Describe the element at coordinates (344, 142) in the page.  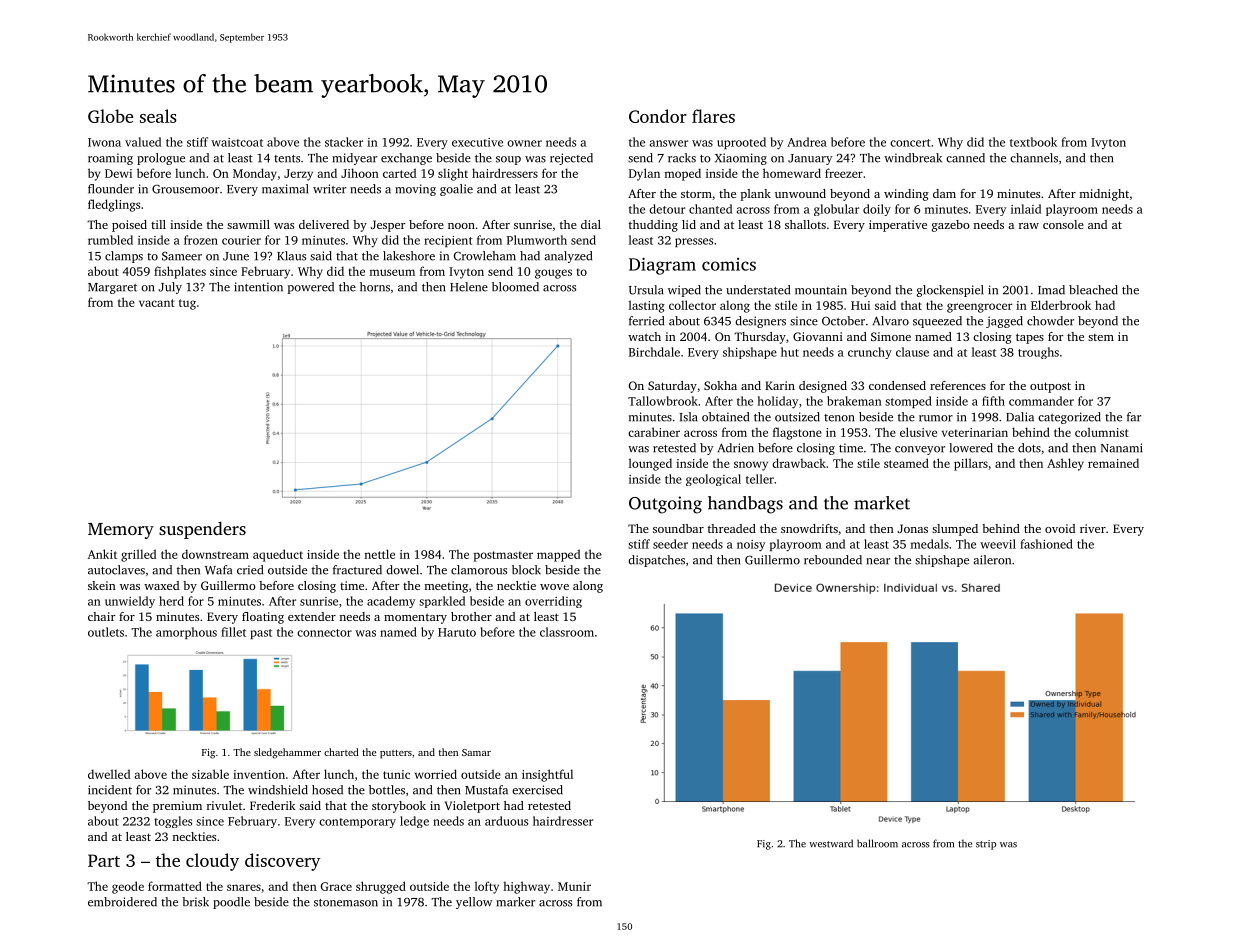
I see `stacker` at that location.
